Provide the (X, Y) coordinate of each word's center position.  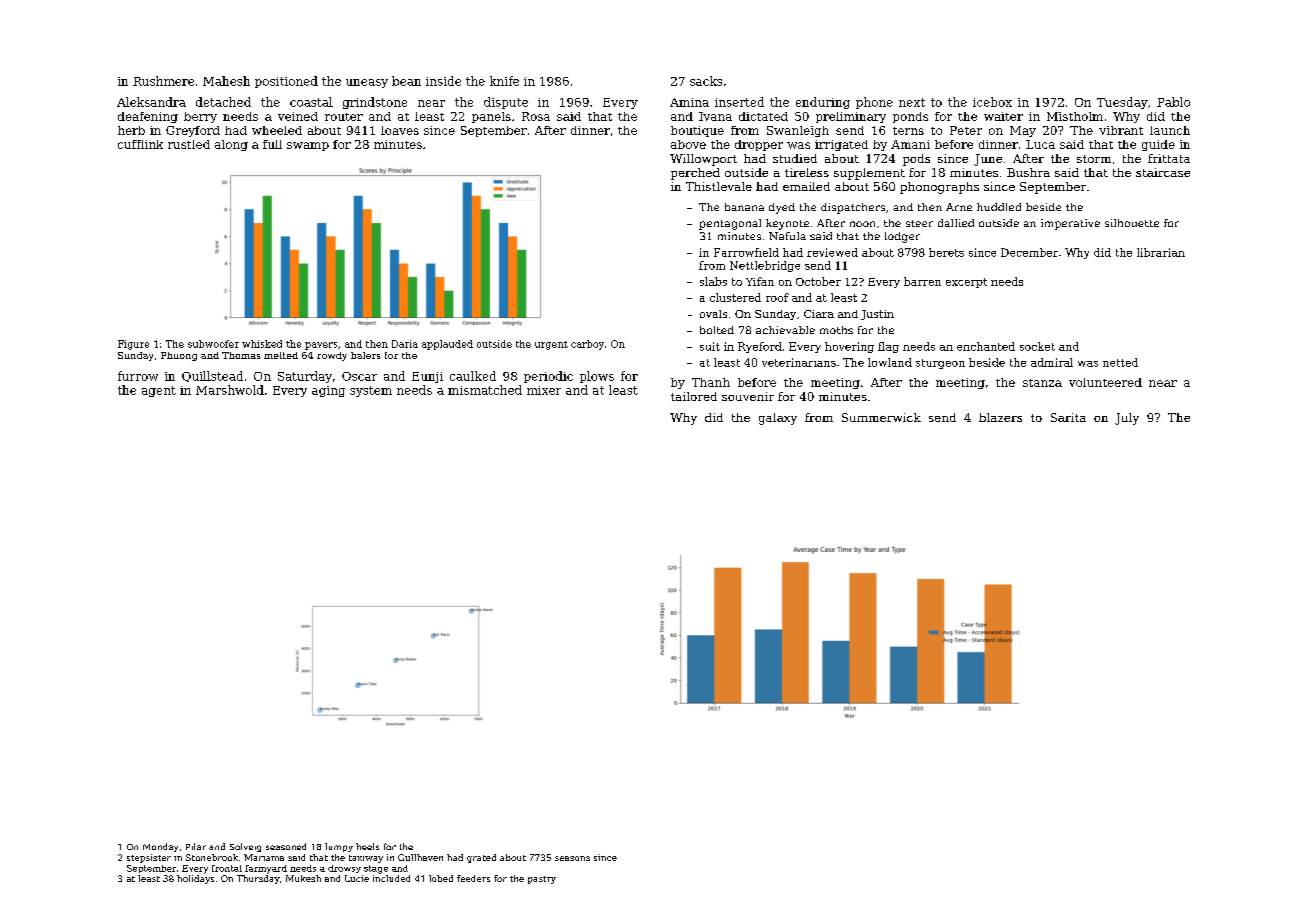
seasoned (286, 846)
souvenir (748, 396)
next (912, 102)
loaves (400, 130)
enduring (823, 103)
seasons (572, 858)
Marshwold (230, 390)
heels (367, 846)
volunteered (1105, 382)
